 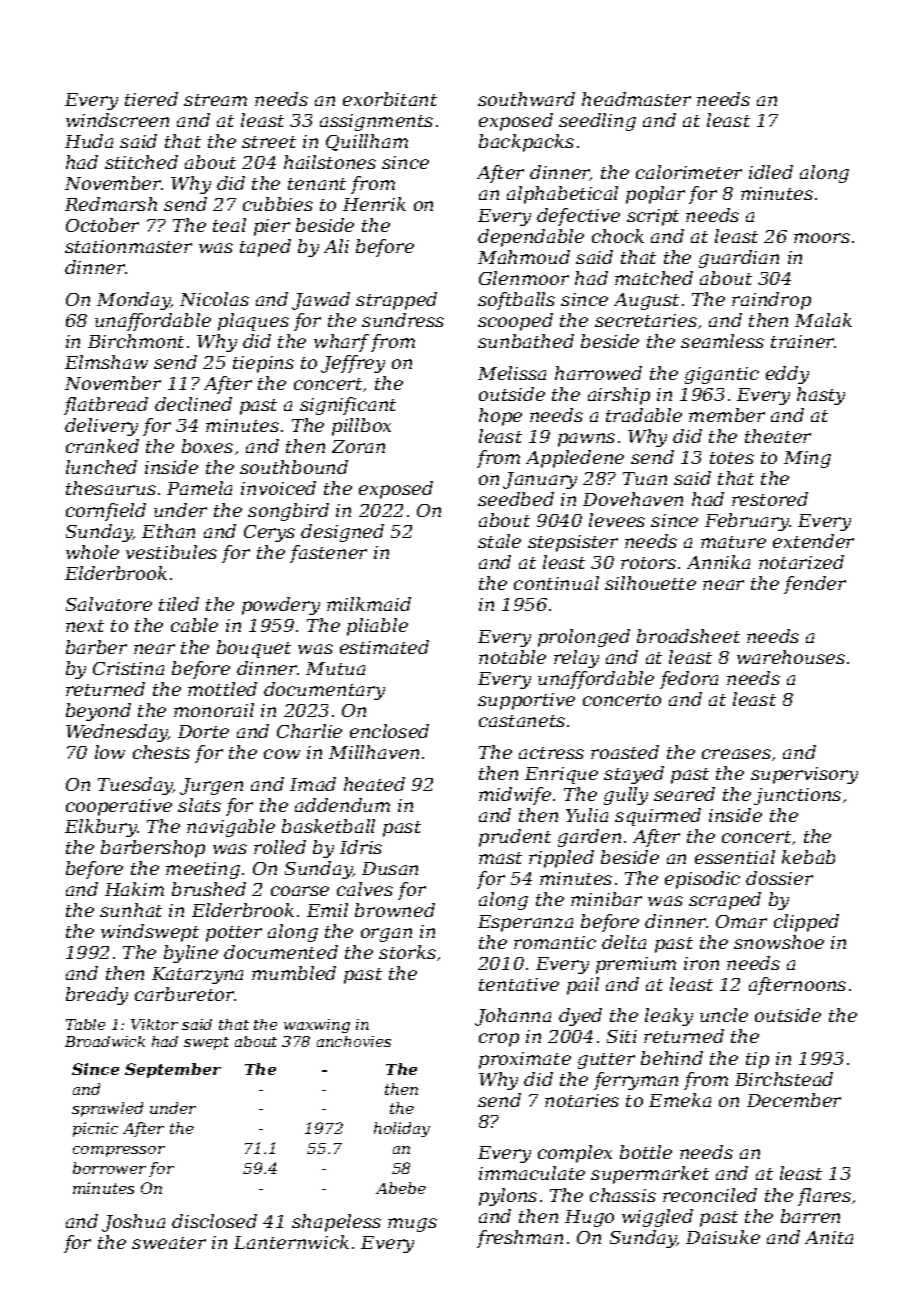 I want to click on warehouses, so click(x=791, y=657).
